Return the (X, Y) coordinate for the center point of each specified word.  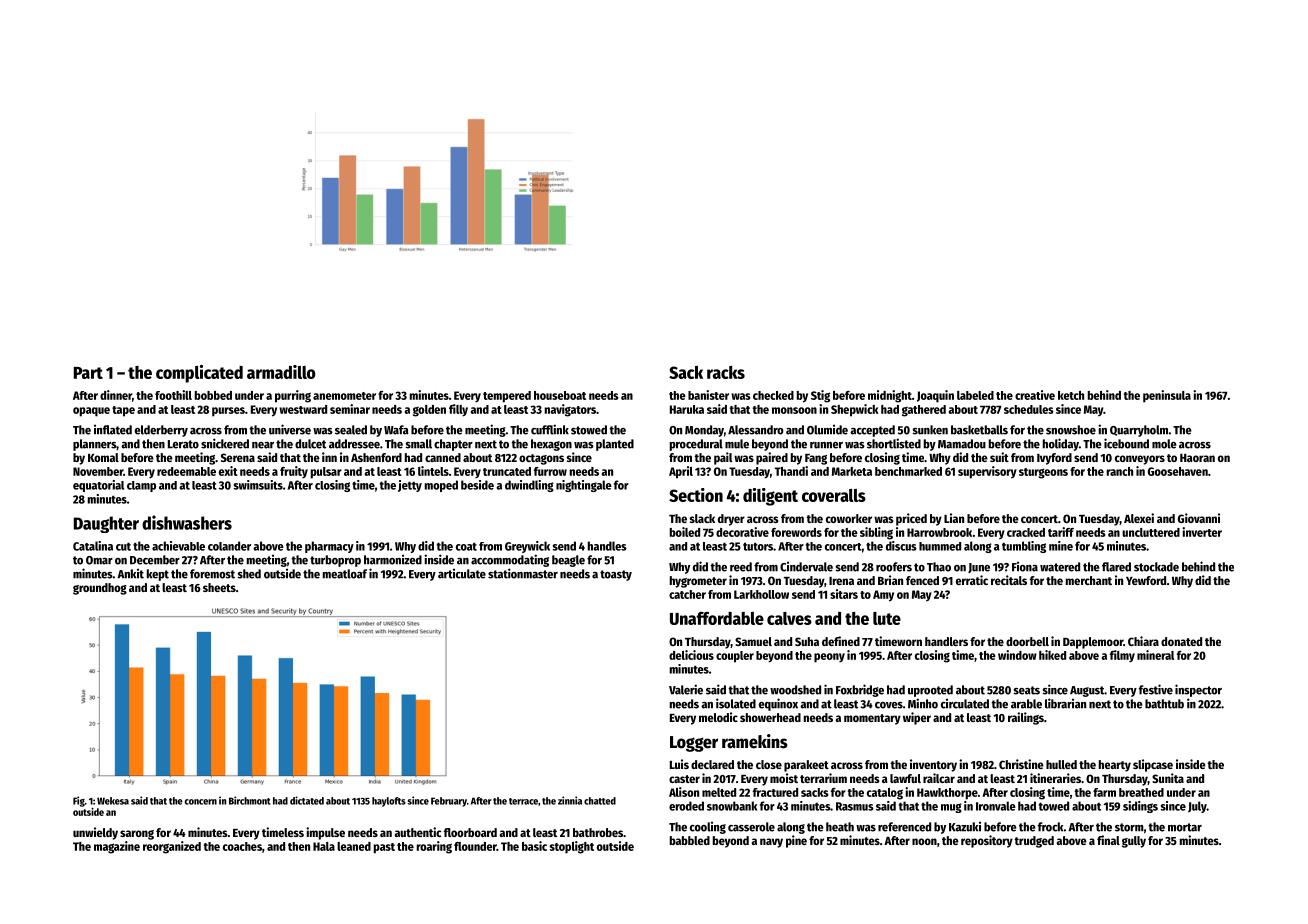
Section (696, 495)
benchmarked (908, 471)
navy (771, 843)
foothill (173, 395)
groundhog (100, 589)
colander (229, 546)
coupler (735, 657)
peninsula (1167, 396)
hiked (1052, 655)
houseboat (560, 395)
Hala (324, 846)
